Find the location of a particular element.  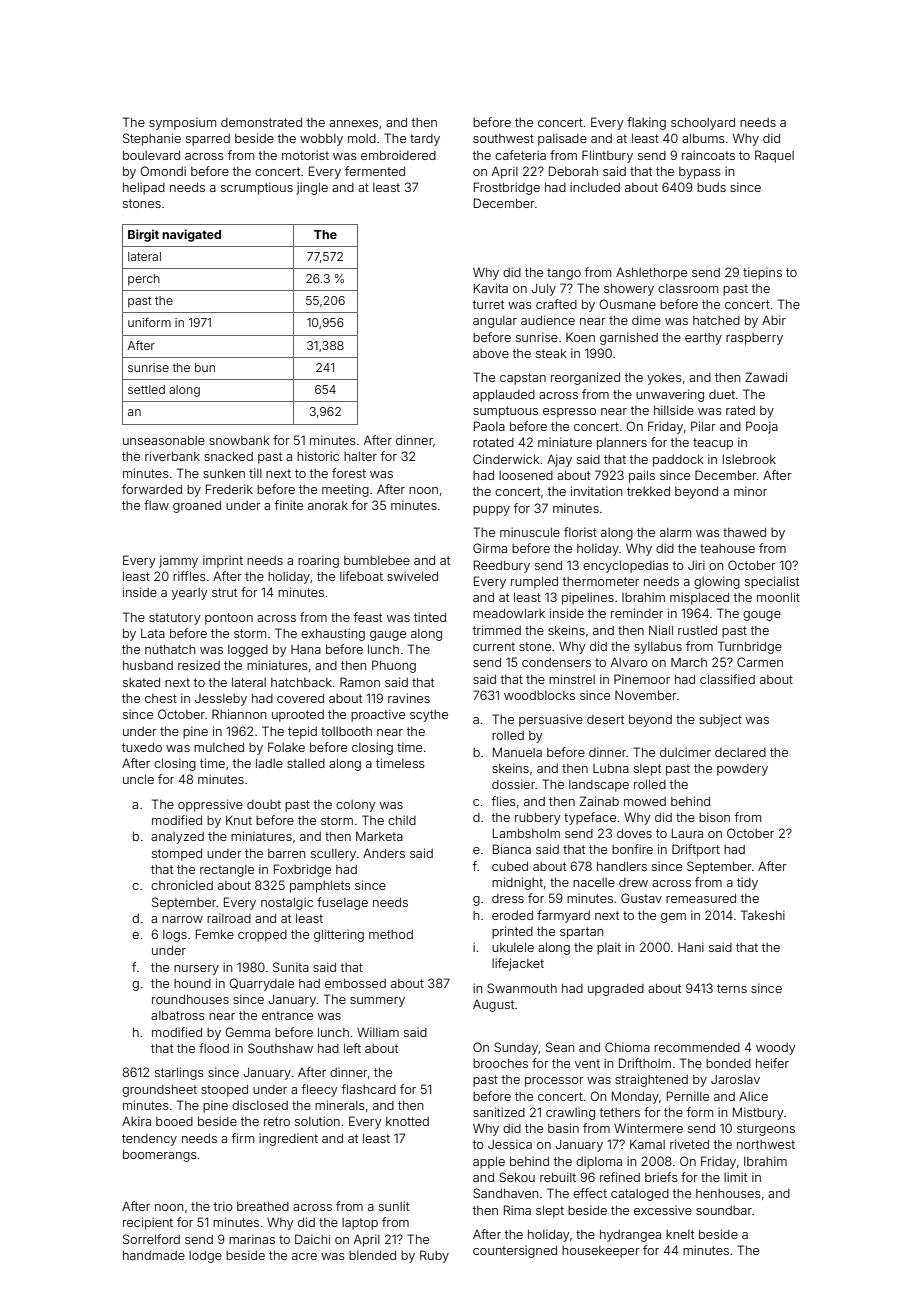

palisade is located at coordinates (562, 139).
